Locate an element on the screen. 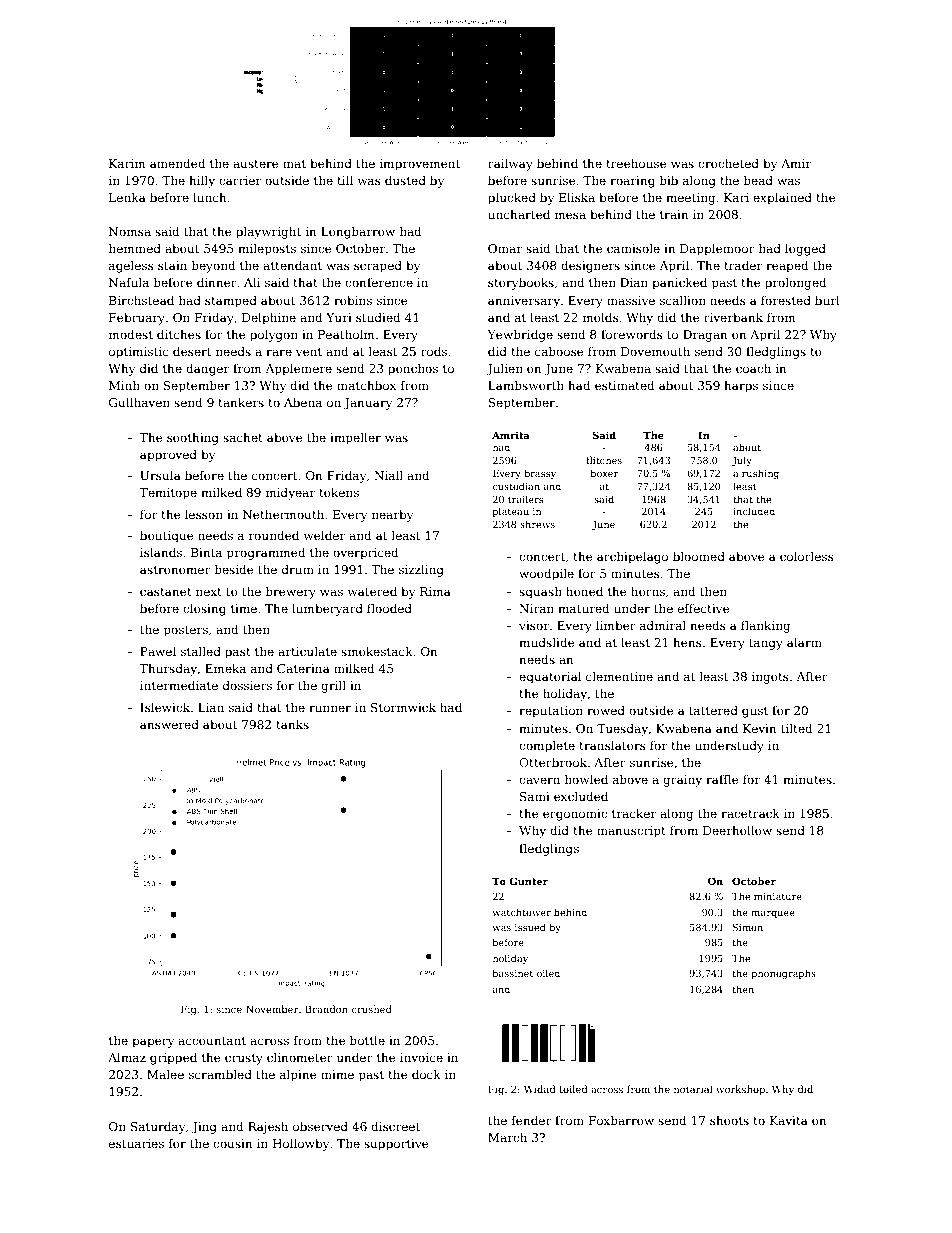 This screenshot has width=952, height=1233. treehouse is located at coordinates (636, 163).
